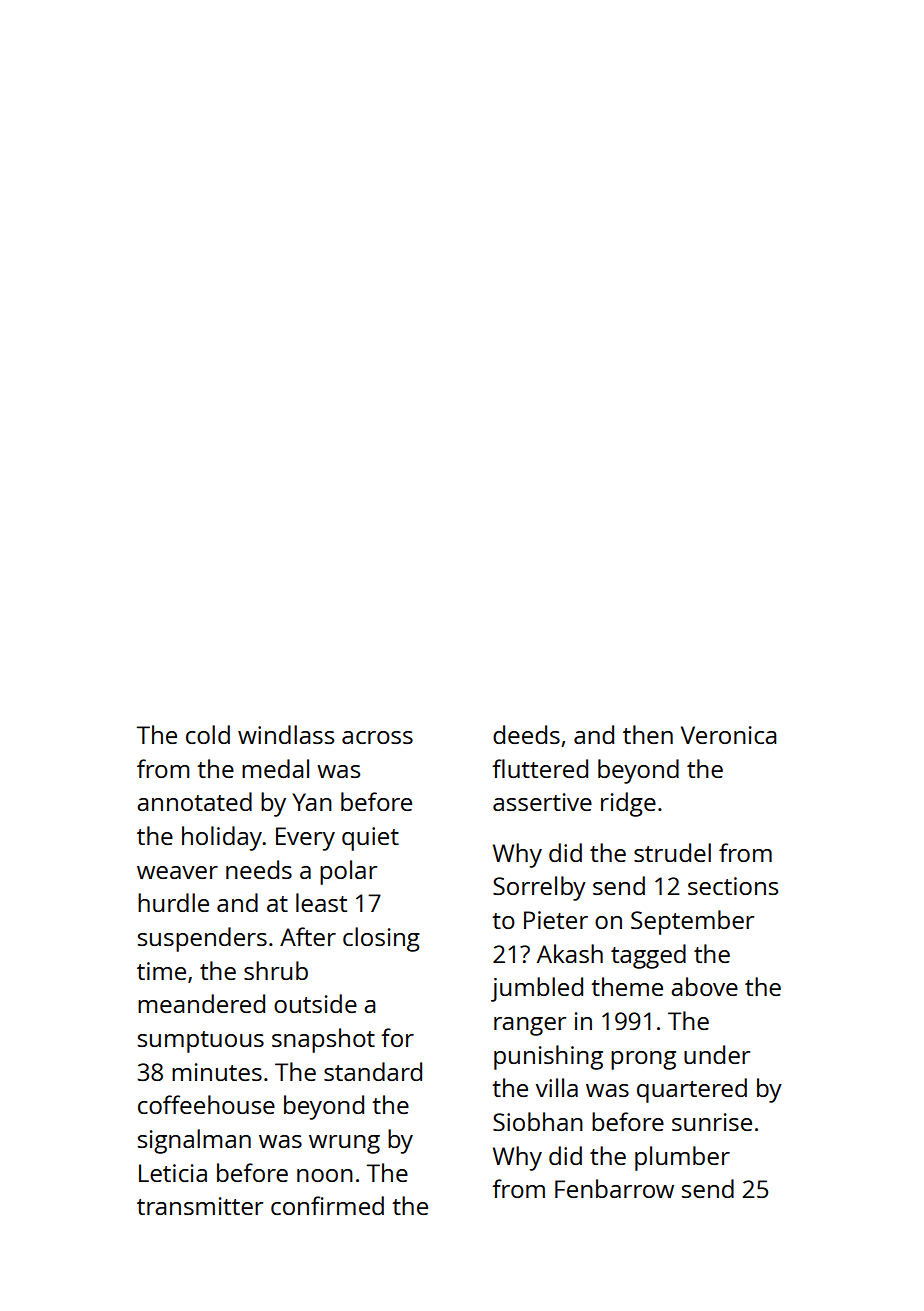 The image size is (924, 1311). I want to click on across, so click(377, 737).
